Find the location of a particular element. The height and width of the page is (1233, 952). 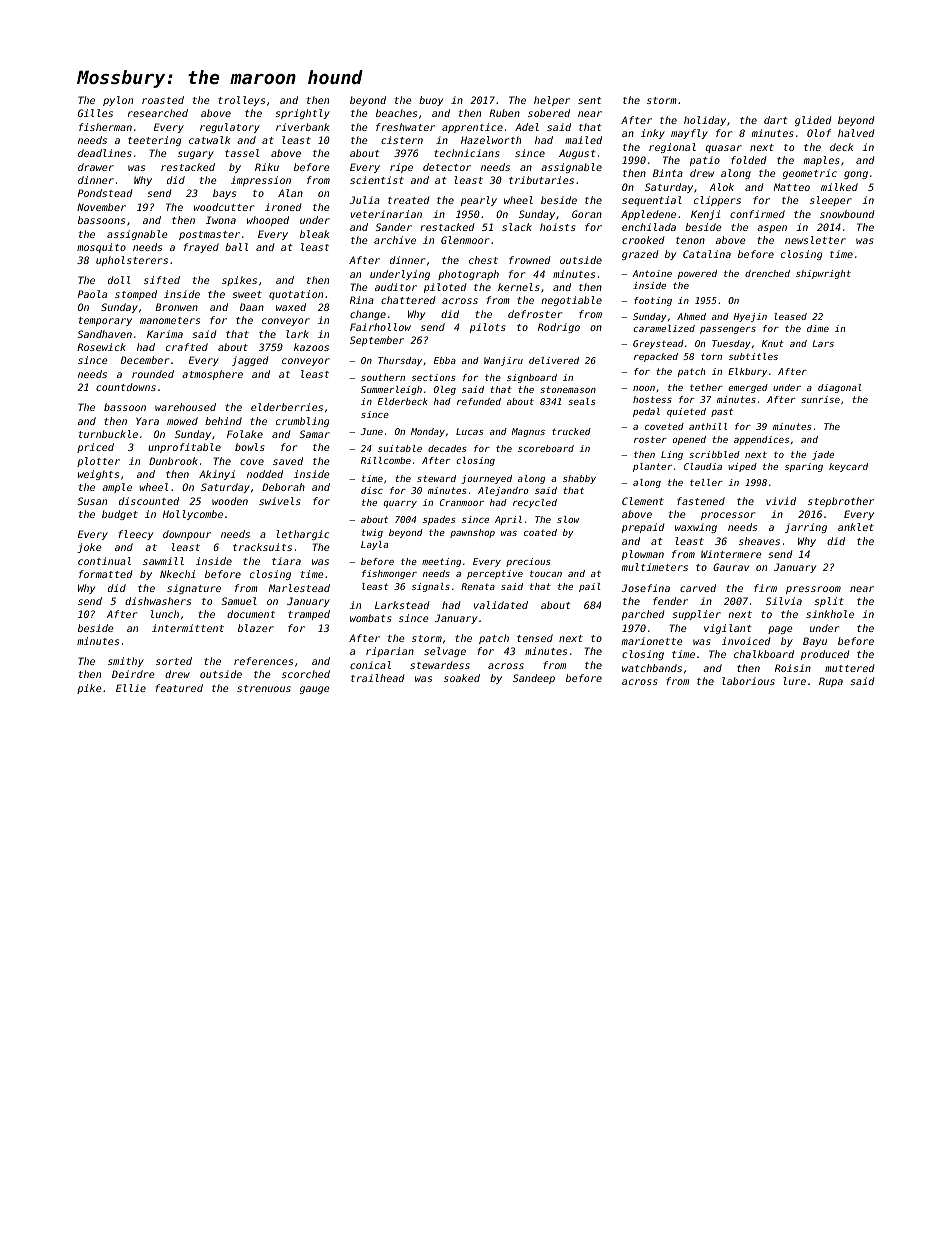

trolleys is located at coordinates (241, 101).
